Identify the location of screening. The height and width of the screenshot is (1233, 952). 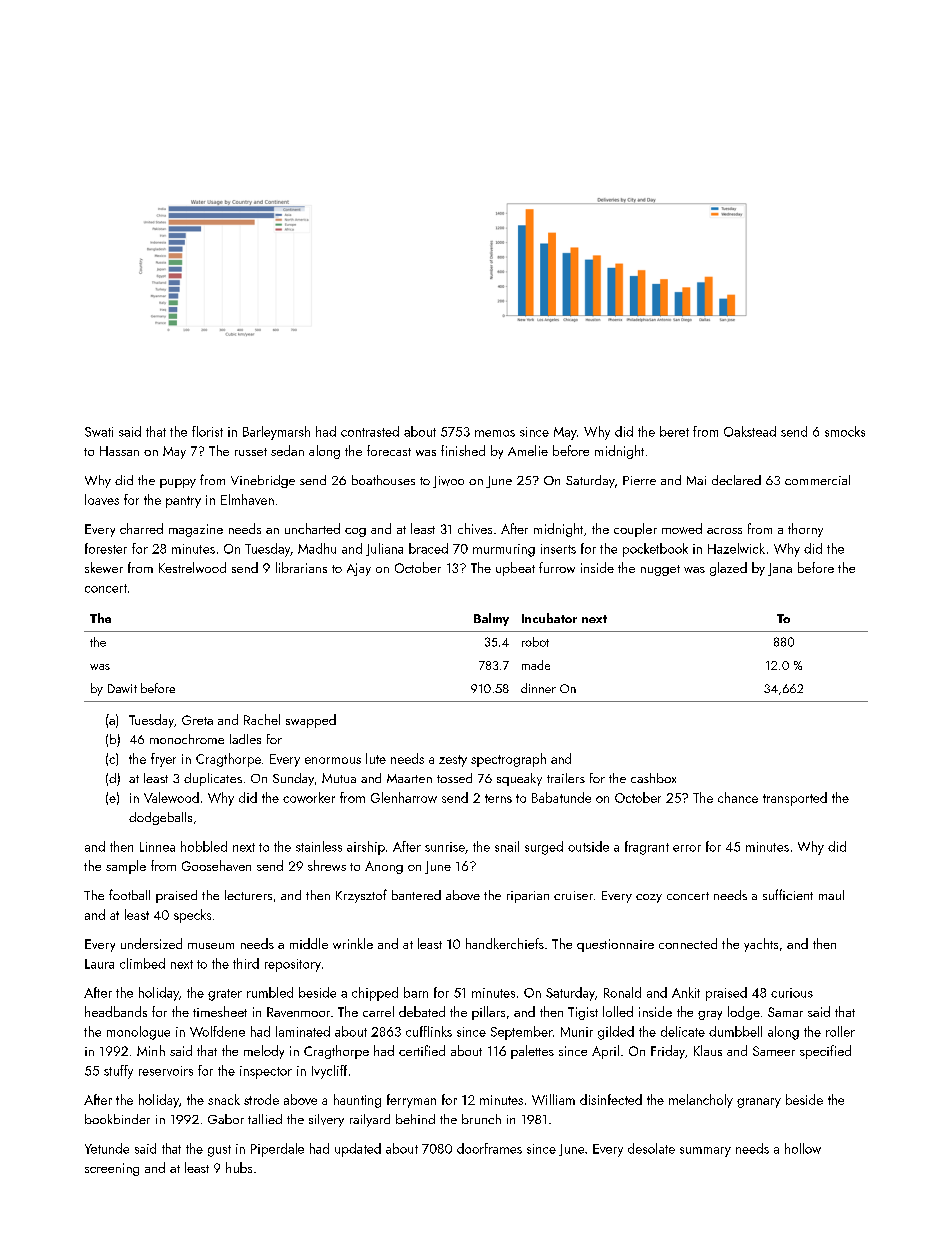
(112, 1169).
